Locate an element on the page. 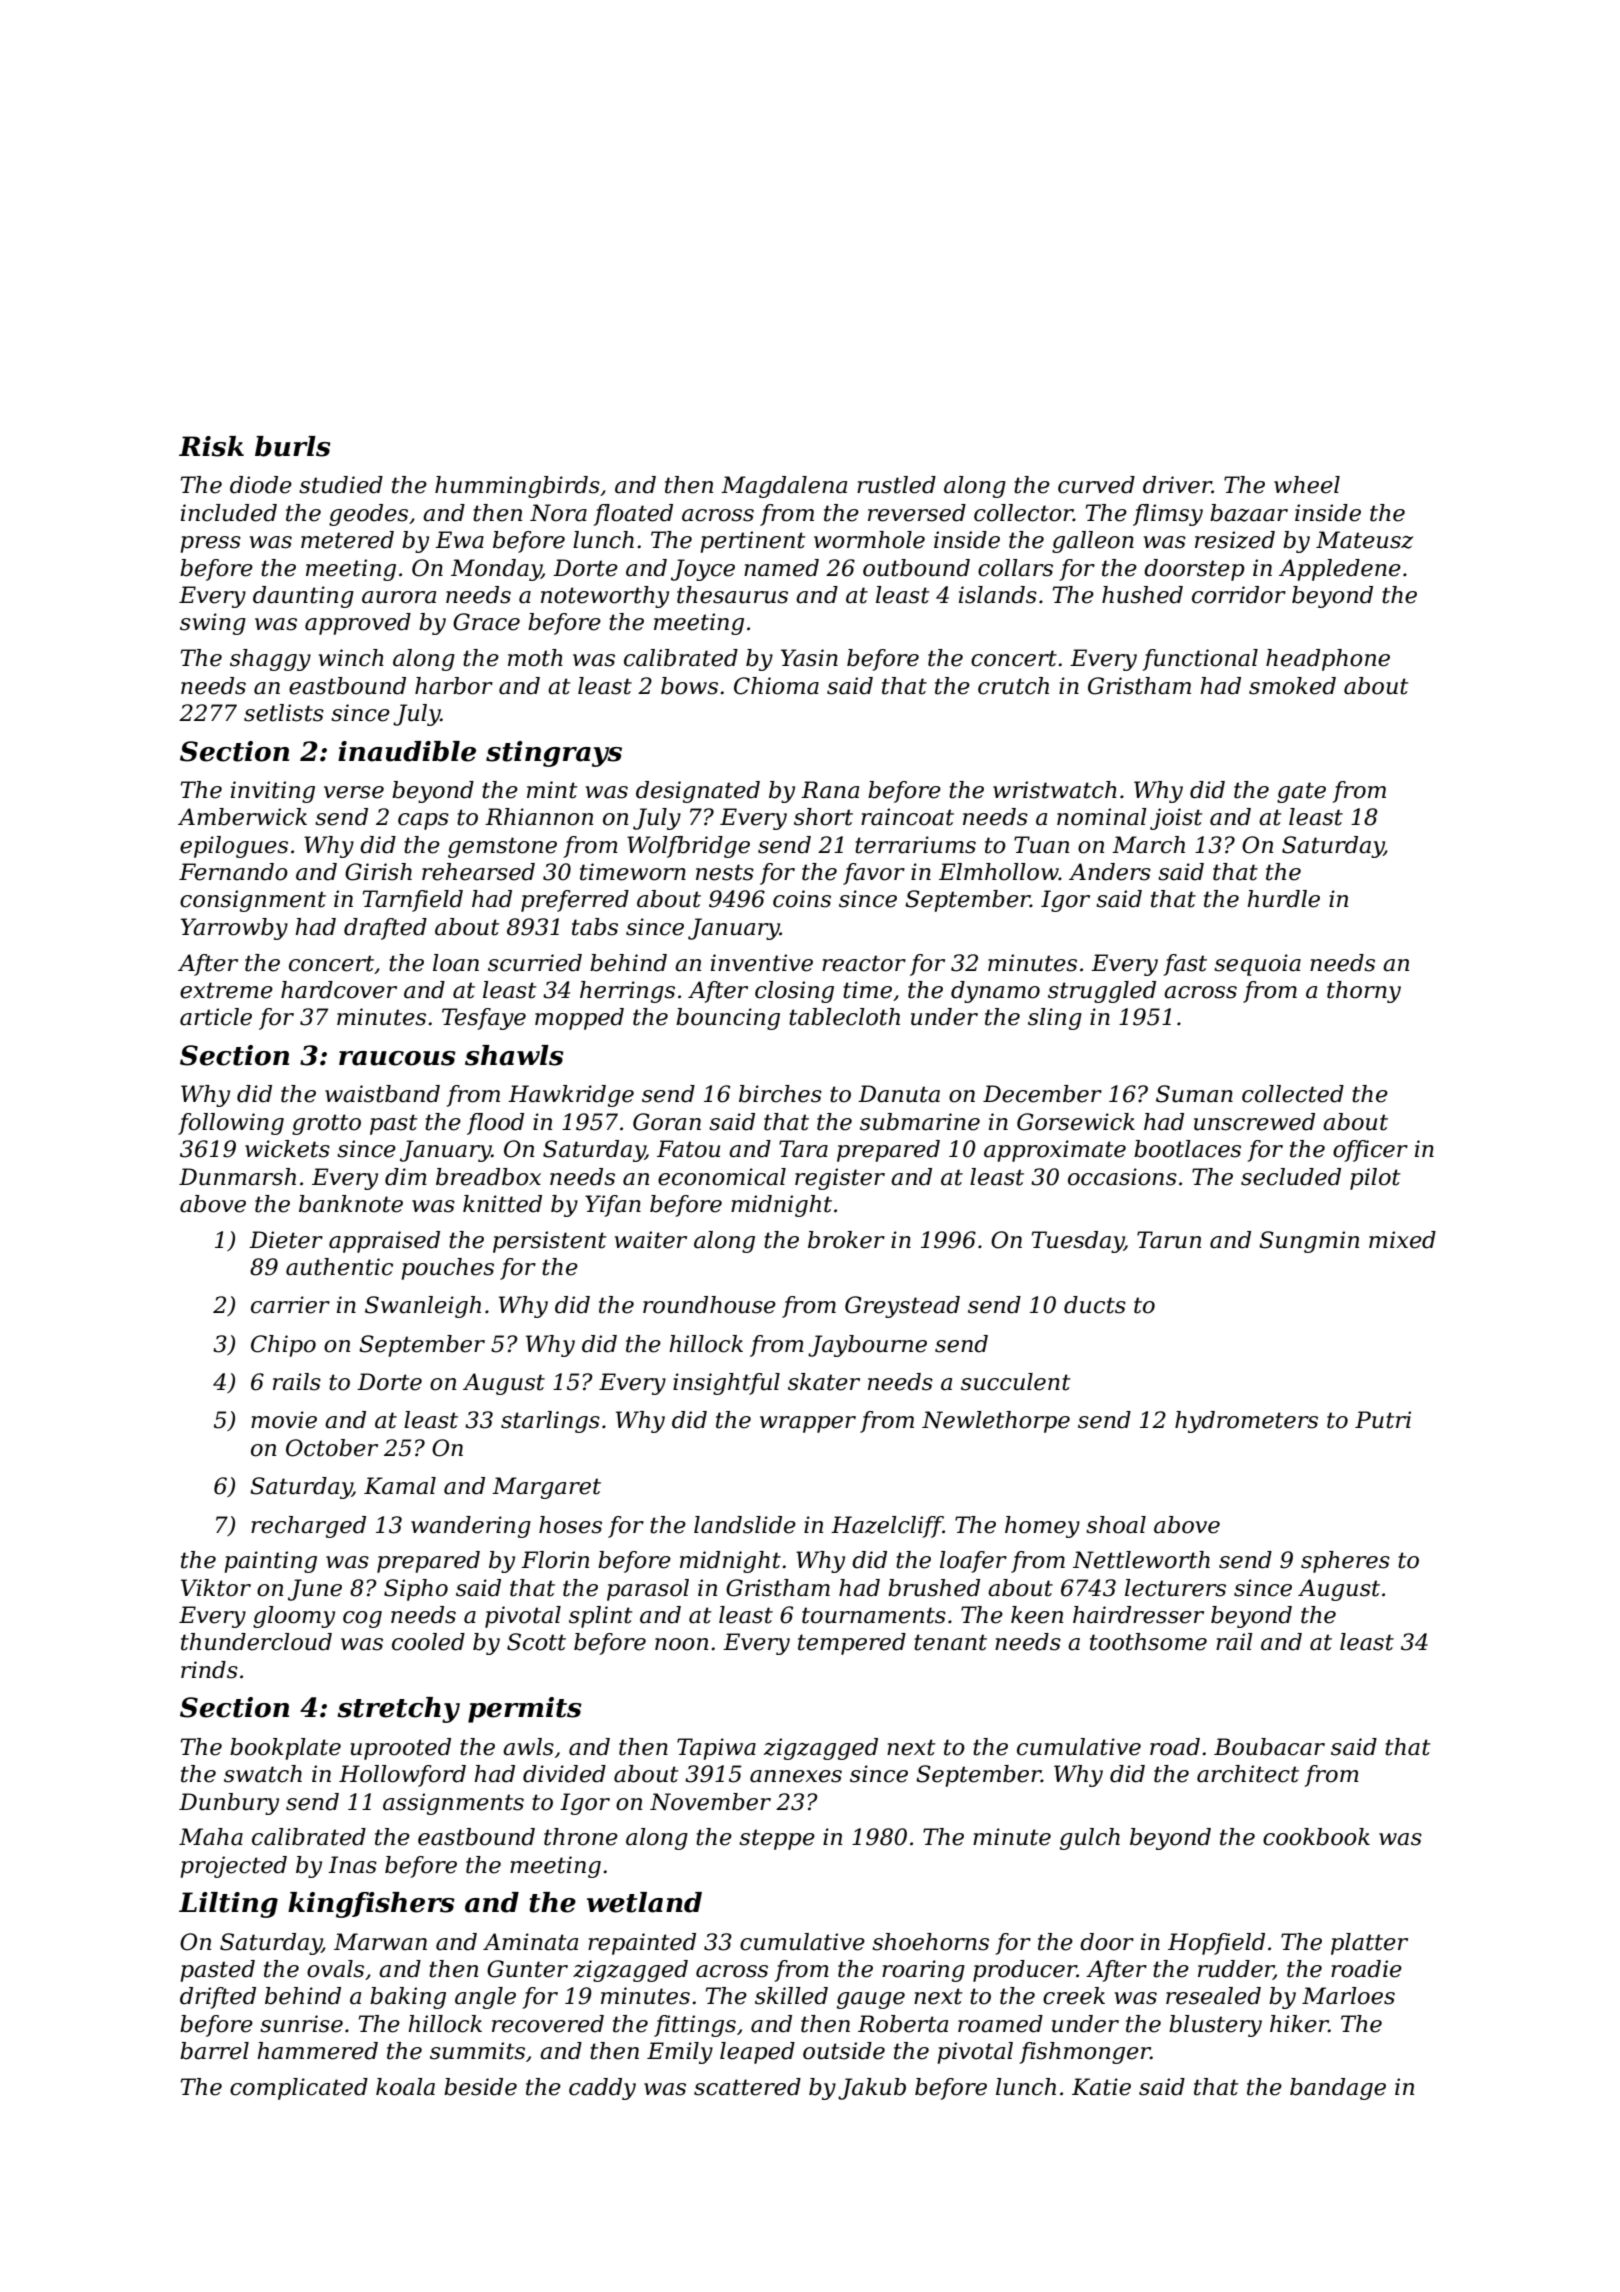  reactor is located at coordinates (864, 963).
